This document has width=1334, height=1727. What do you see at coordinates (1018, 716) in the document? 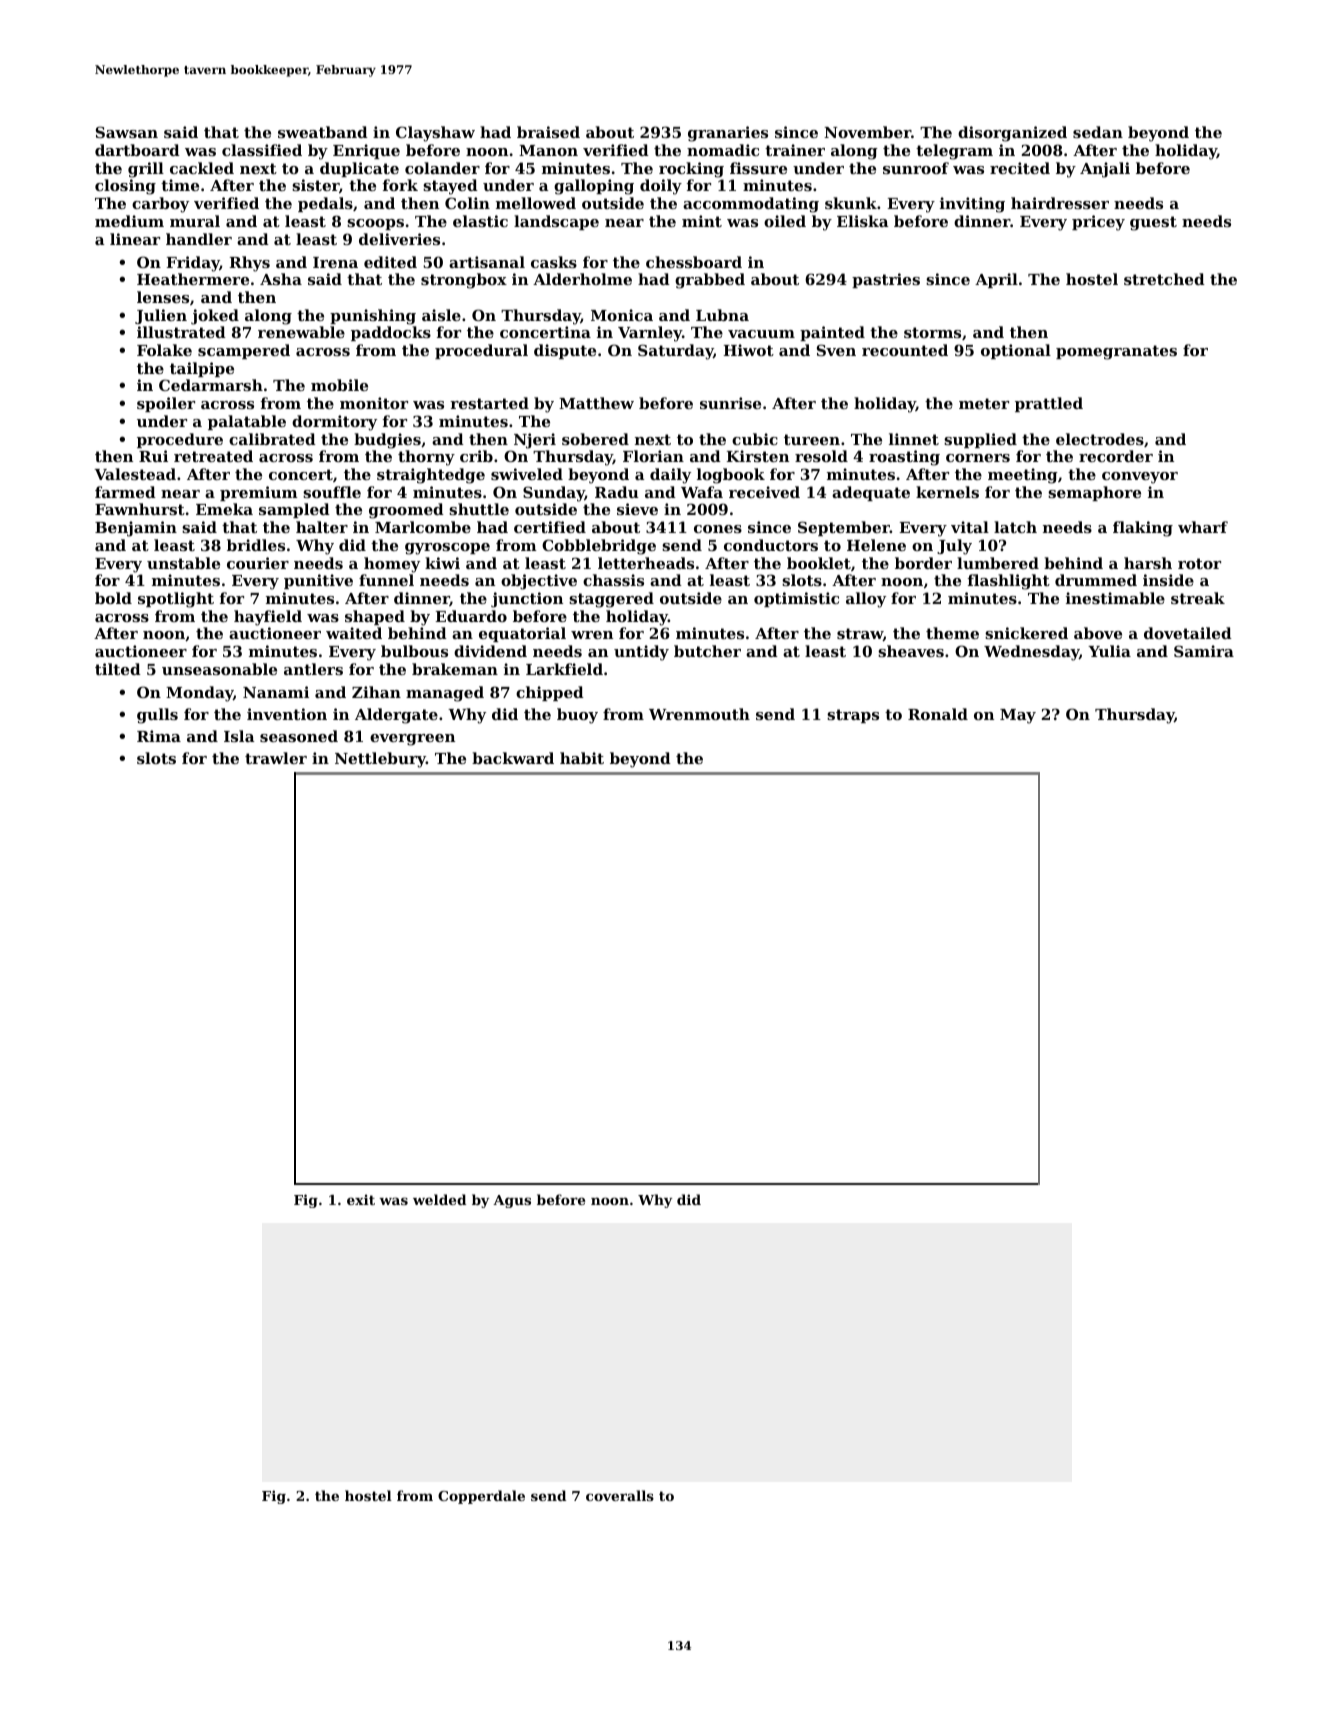
I see `May` at bounding box center [1018, 716].
